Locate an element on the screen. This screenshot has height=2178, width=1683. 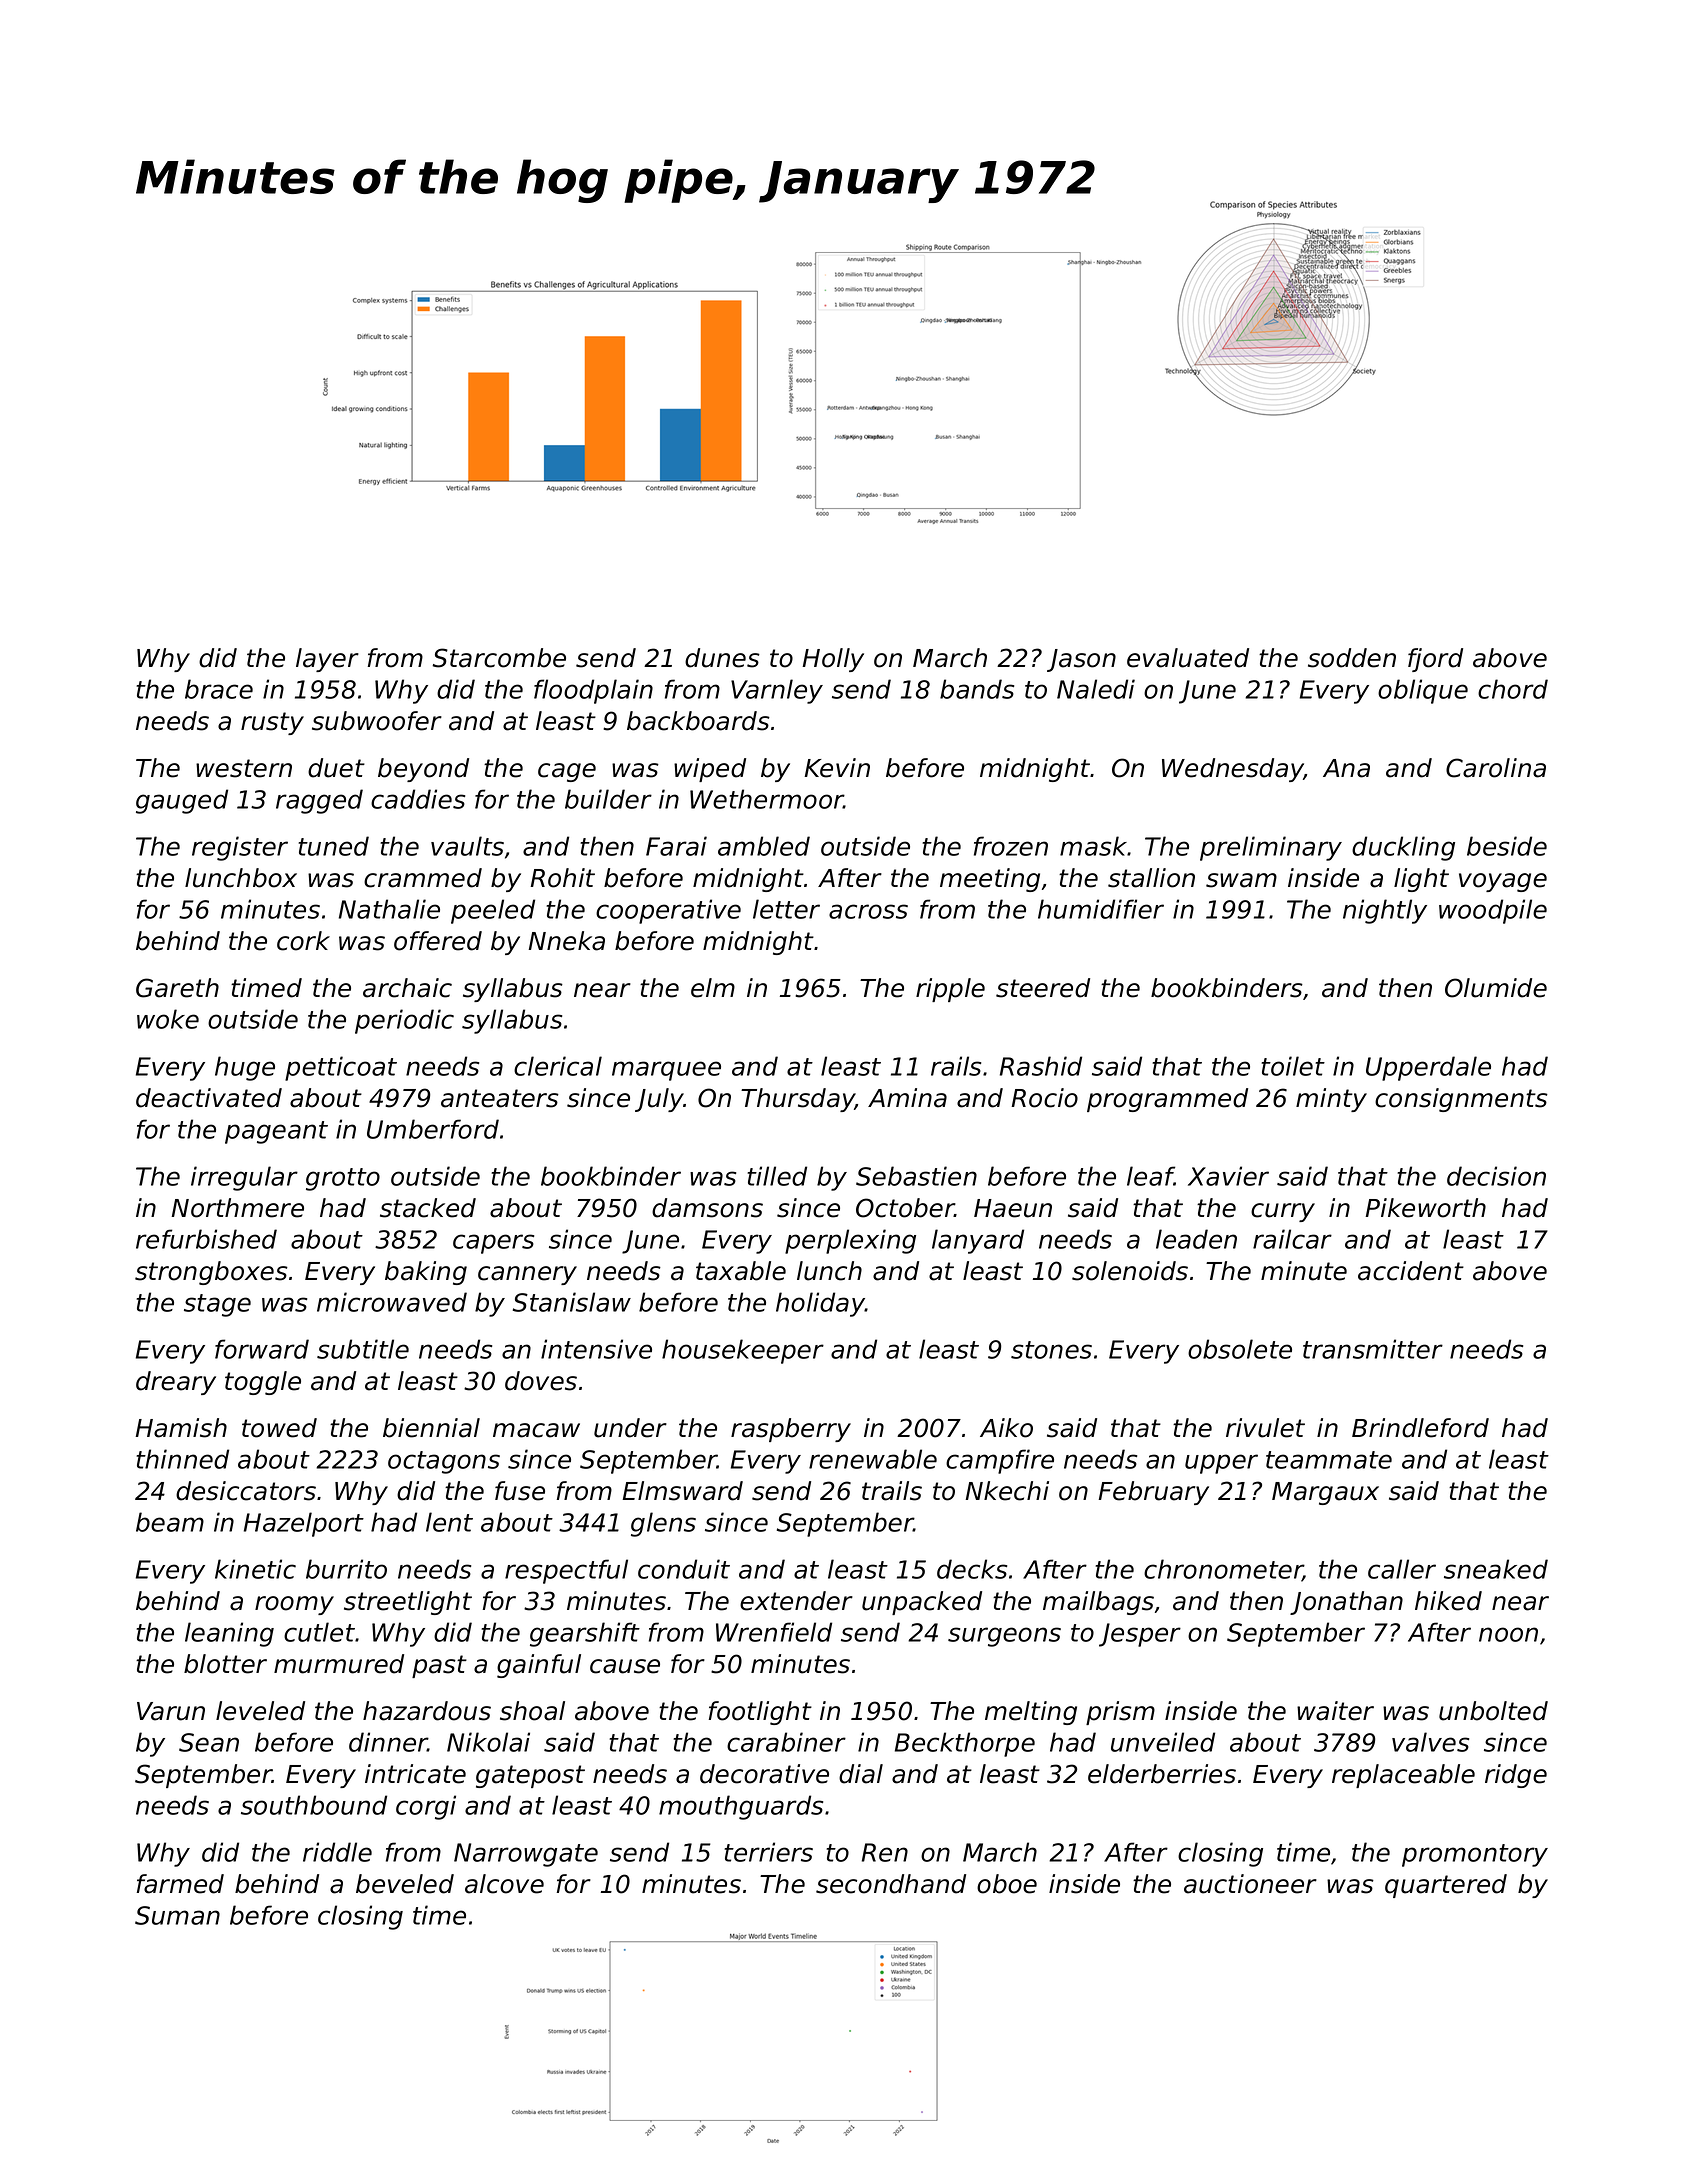
chord is located at coordinates (1513, 689).
